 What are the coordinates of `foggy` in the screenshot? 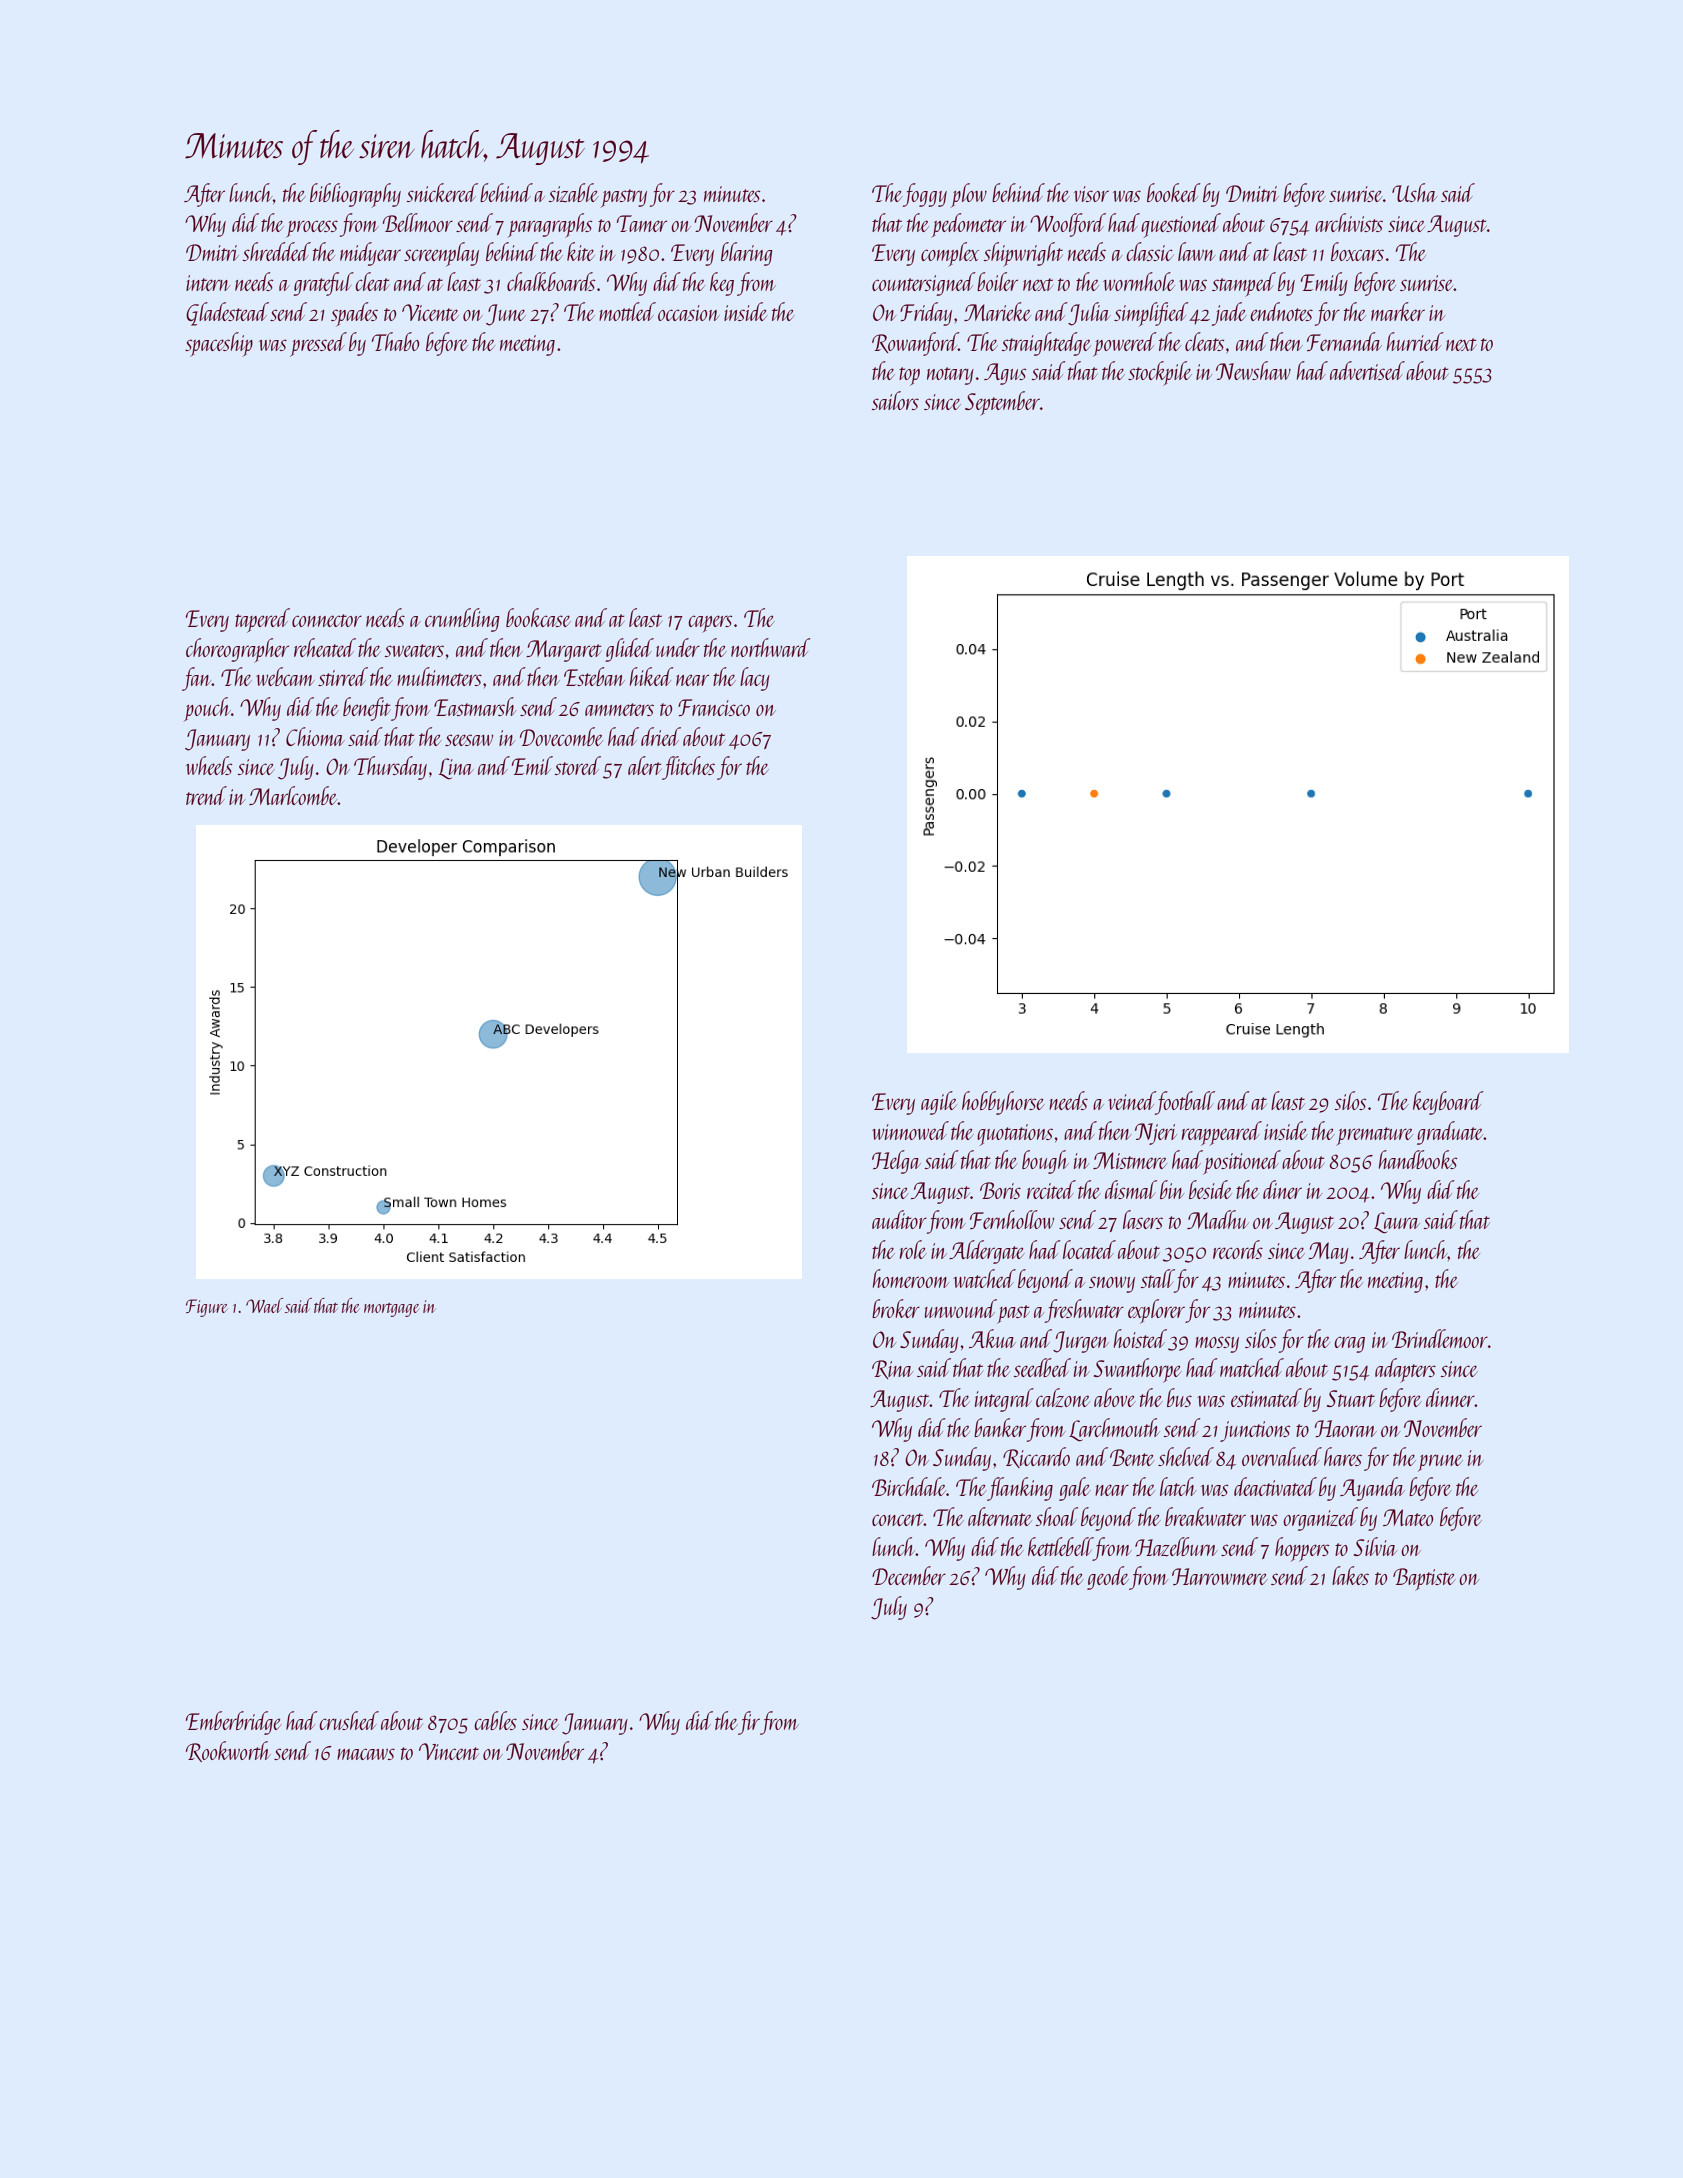 It's located at (925, 195).
